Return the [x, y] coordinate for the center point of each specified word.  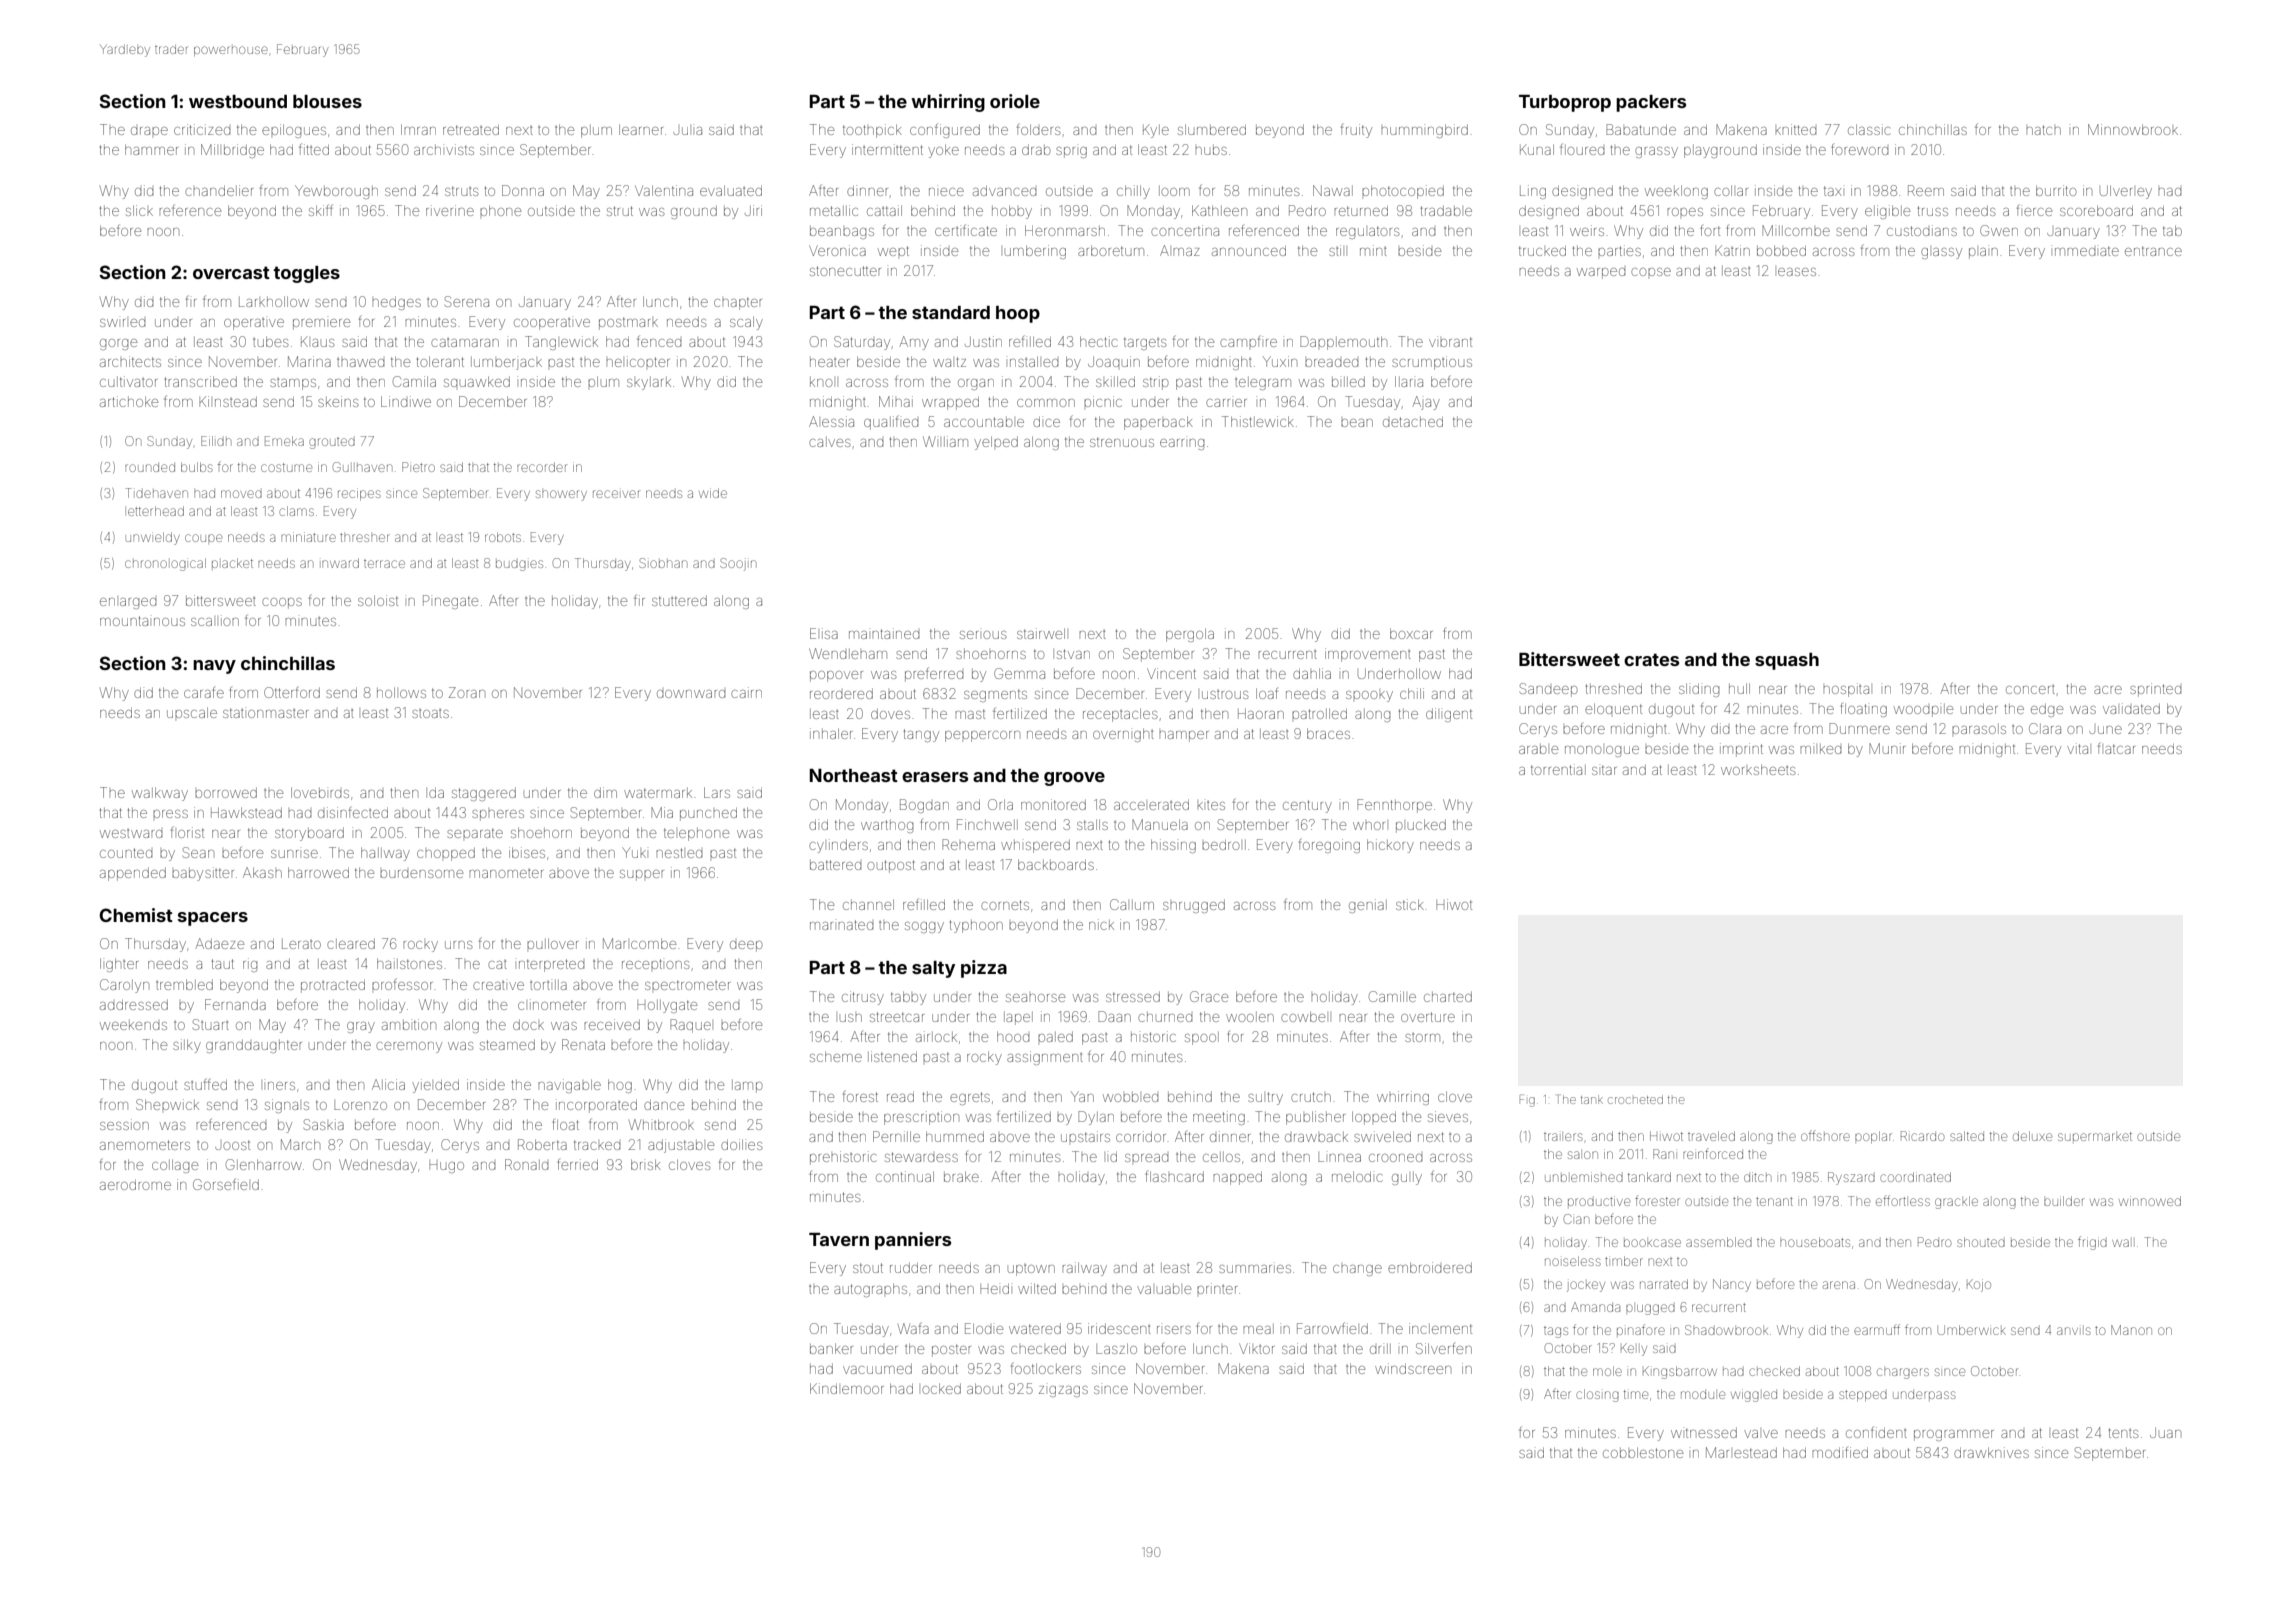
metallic [834, 210]
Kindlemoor [847, 1388]
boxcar [1411, 633]
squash [1787, 661]
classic [1869, 129]
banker [831, 1348]
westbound [238, 101]
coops [282, 603]
